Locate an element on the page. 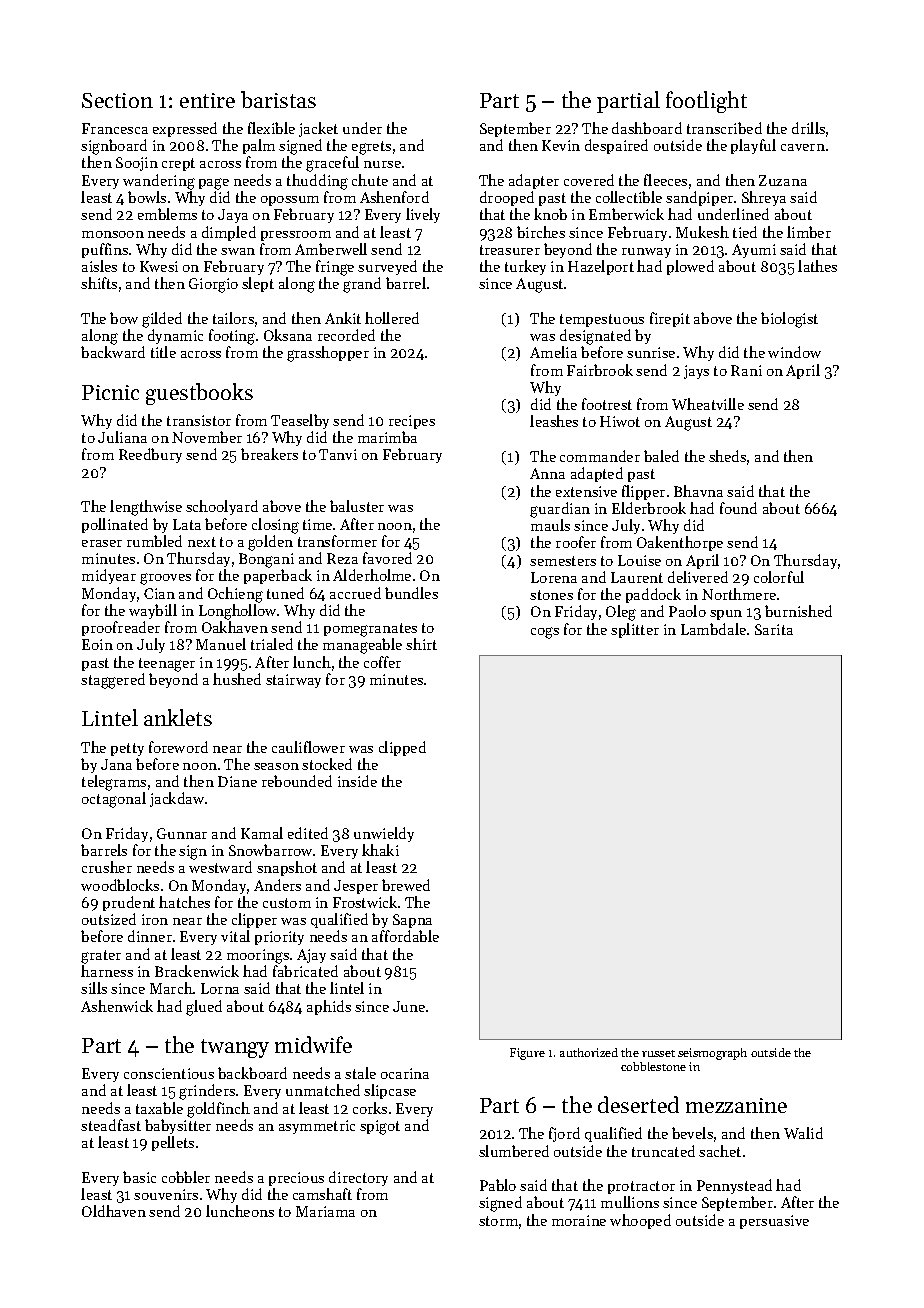 The width and height of the page is (924, 1308). monsoon is located at coordinates (113, 234).
